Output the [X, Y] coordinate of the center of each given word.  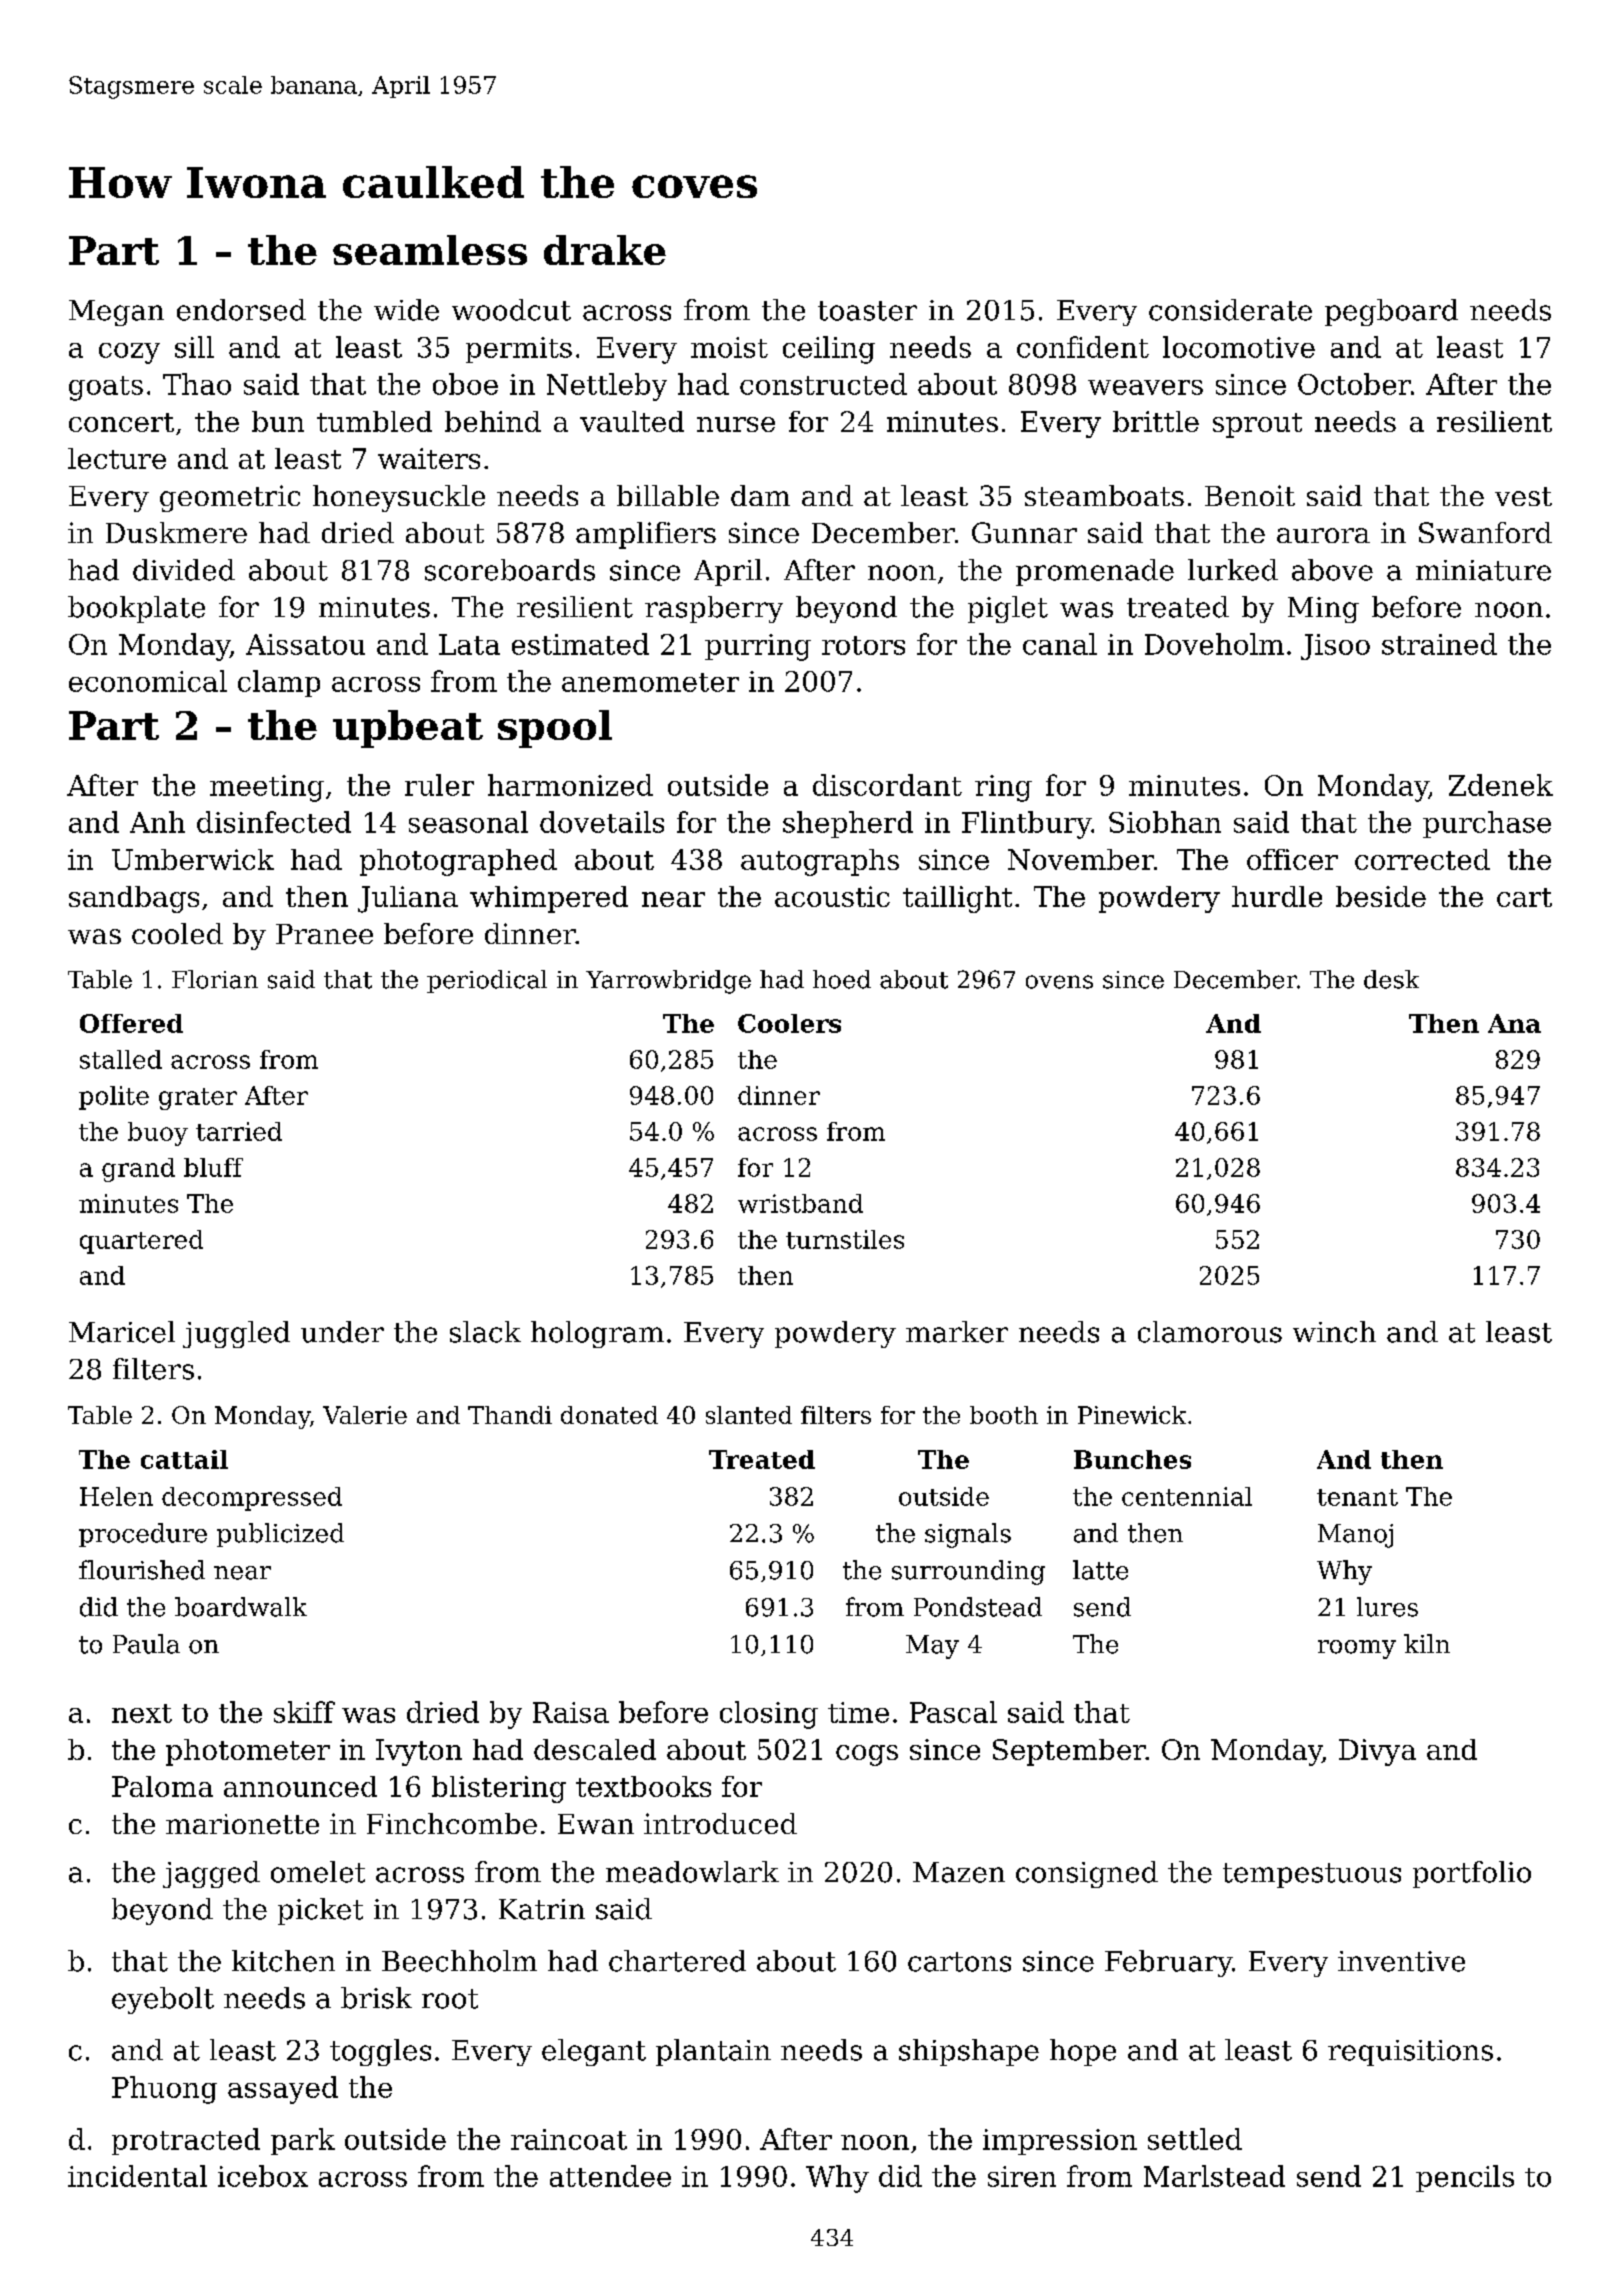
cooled [177, 933]
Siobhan [1165, 822]
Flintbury [1026, 825]
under [342, 1332]
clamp [279, 683]
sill [194, 347]
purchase [1487, 824]
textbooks [643, 1786]
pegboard [1391, 312]
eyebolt [163, 2000]
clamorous [1210, 1332]
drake [605, 250]
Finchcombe [452, 1823]
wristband [800, 1203]
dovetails [602, 822]
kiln [1427, 1643]
